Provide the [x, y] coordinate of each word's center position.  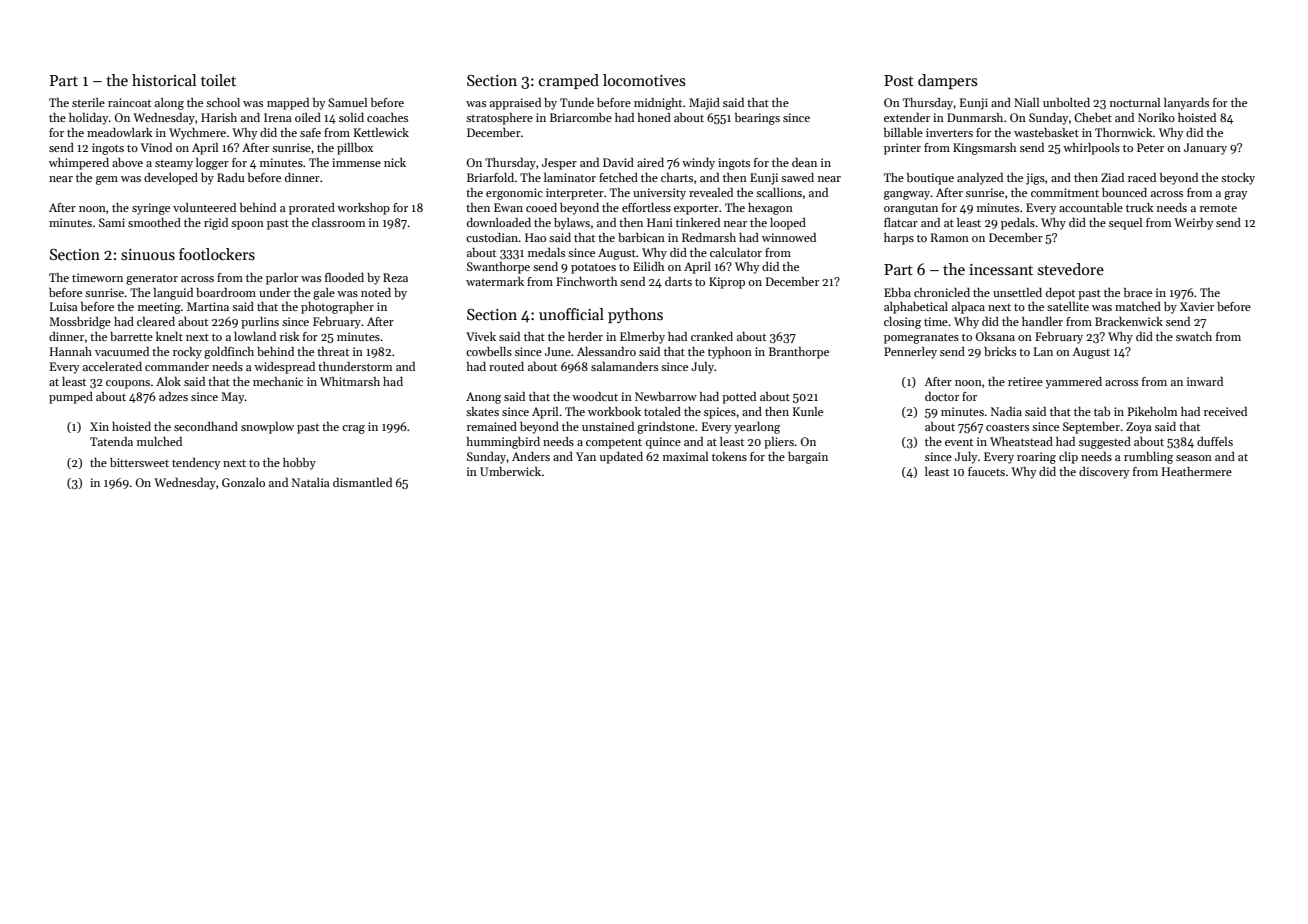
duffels [1215, 441]
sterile [88, 102]
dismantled [362, 482]
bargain [808, 458]
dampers [947, 81]
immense [356, 162]
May [232, 398]
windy [698, 164]
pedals [1018, 224]
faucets [986, 471]
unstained [608, 426]
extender [907, 117]
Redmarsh [709, 237]
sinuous [148, 254]
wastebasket [1046, 132]
